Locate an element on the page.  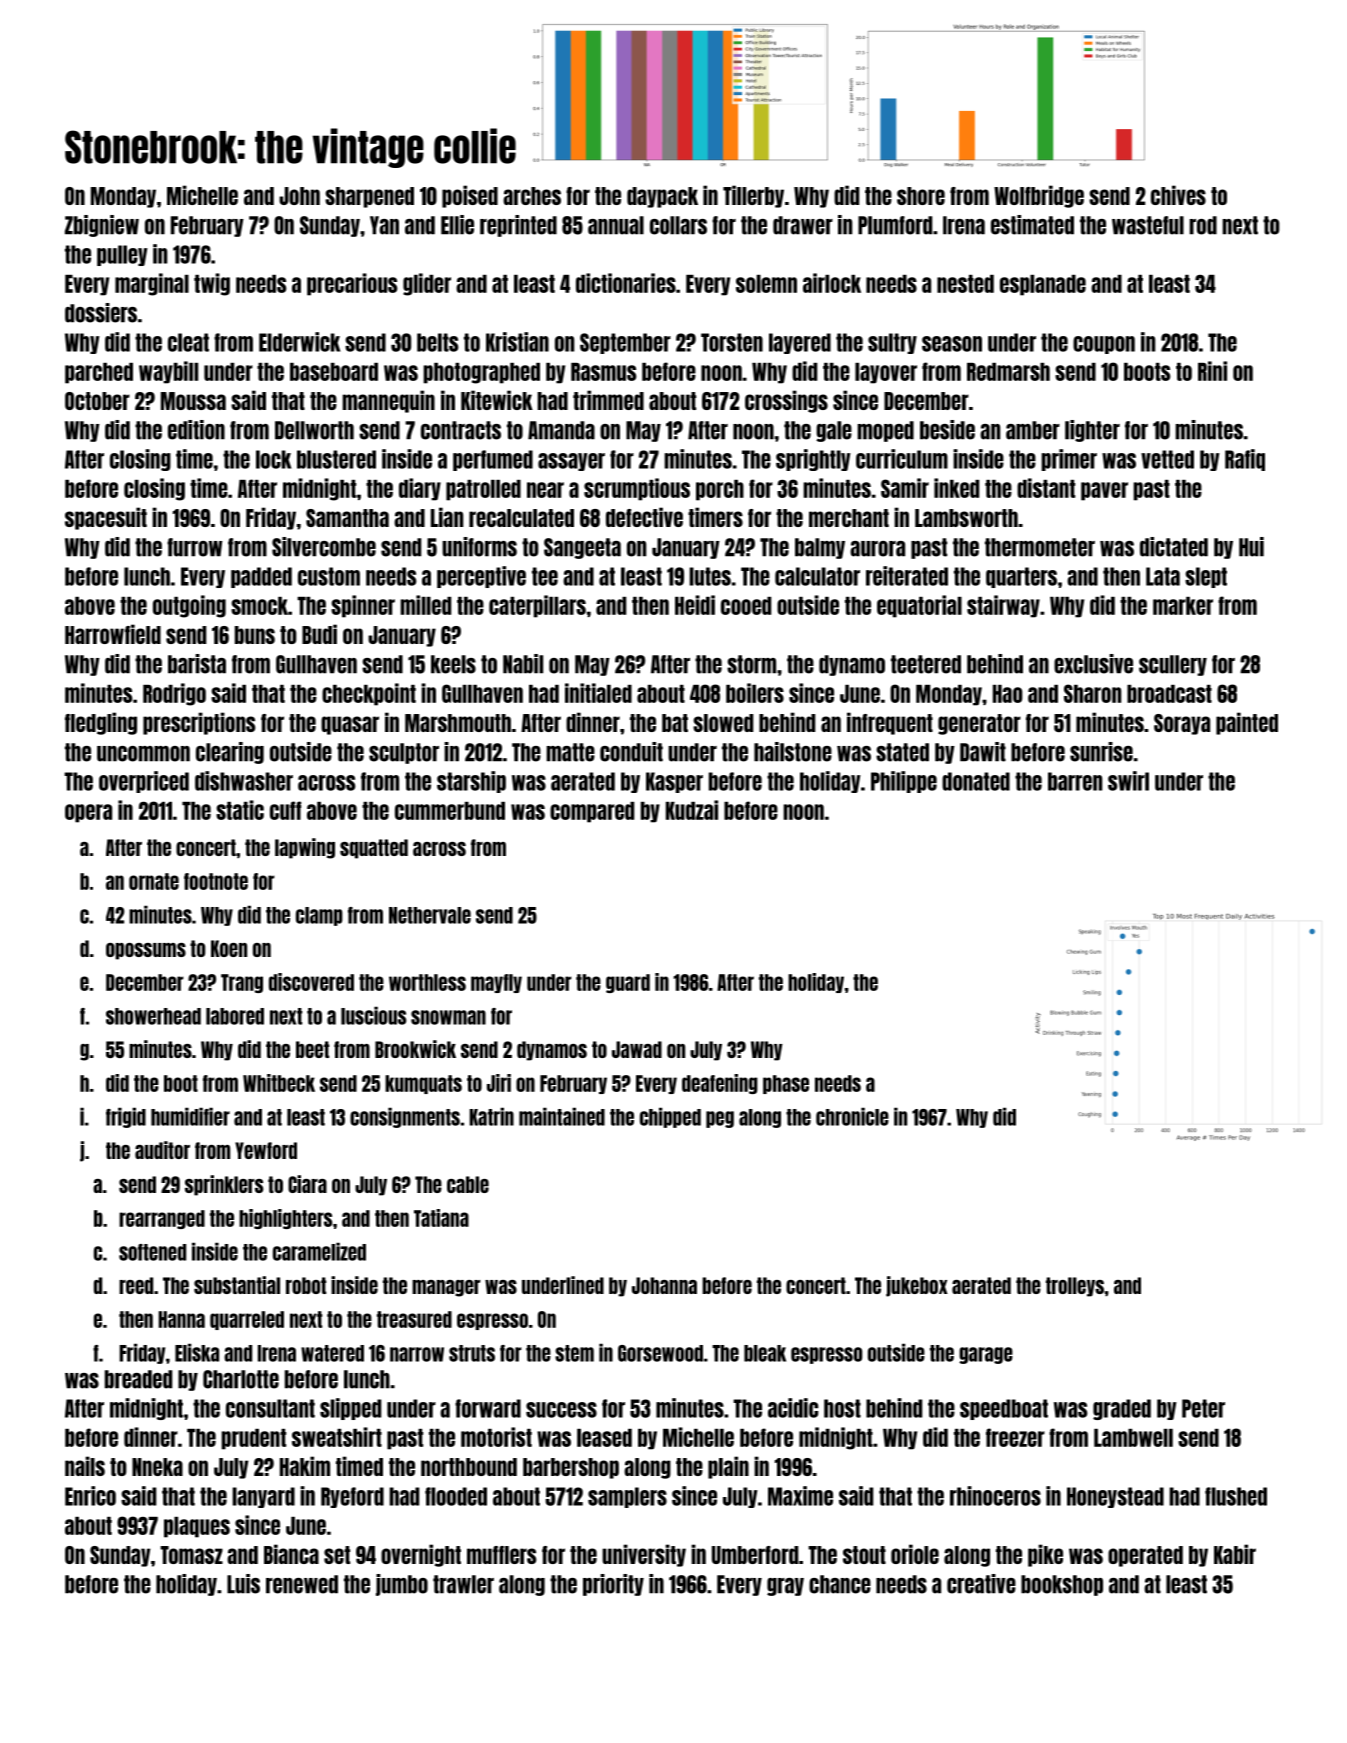
trawler is located at coordinates (463, 1584).
